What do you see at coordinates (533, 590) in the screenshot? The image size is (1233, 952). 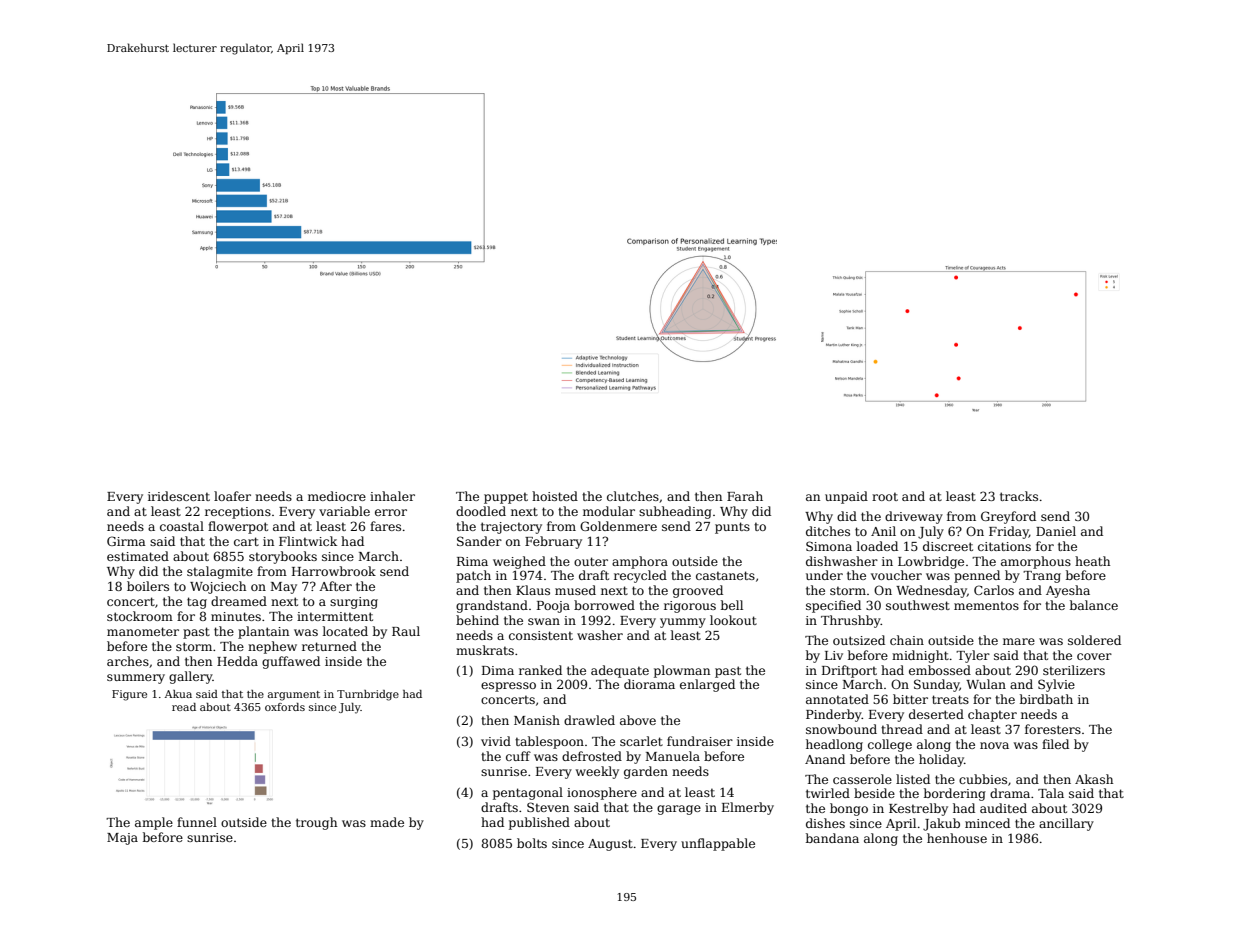 I see `Klaus` at bounding box center [533, 590].
